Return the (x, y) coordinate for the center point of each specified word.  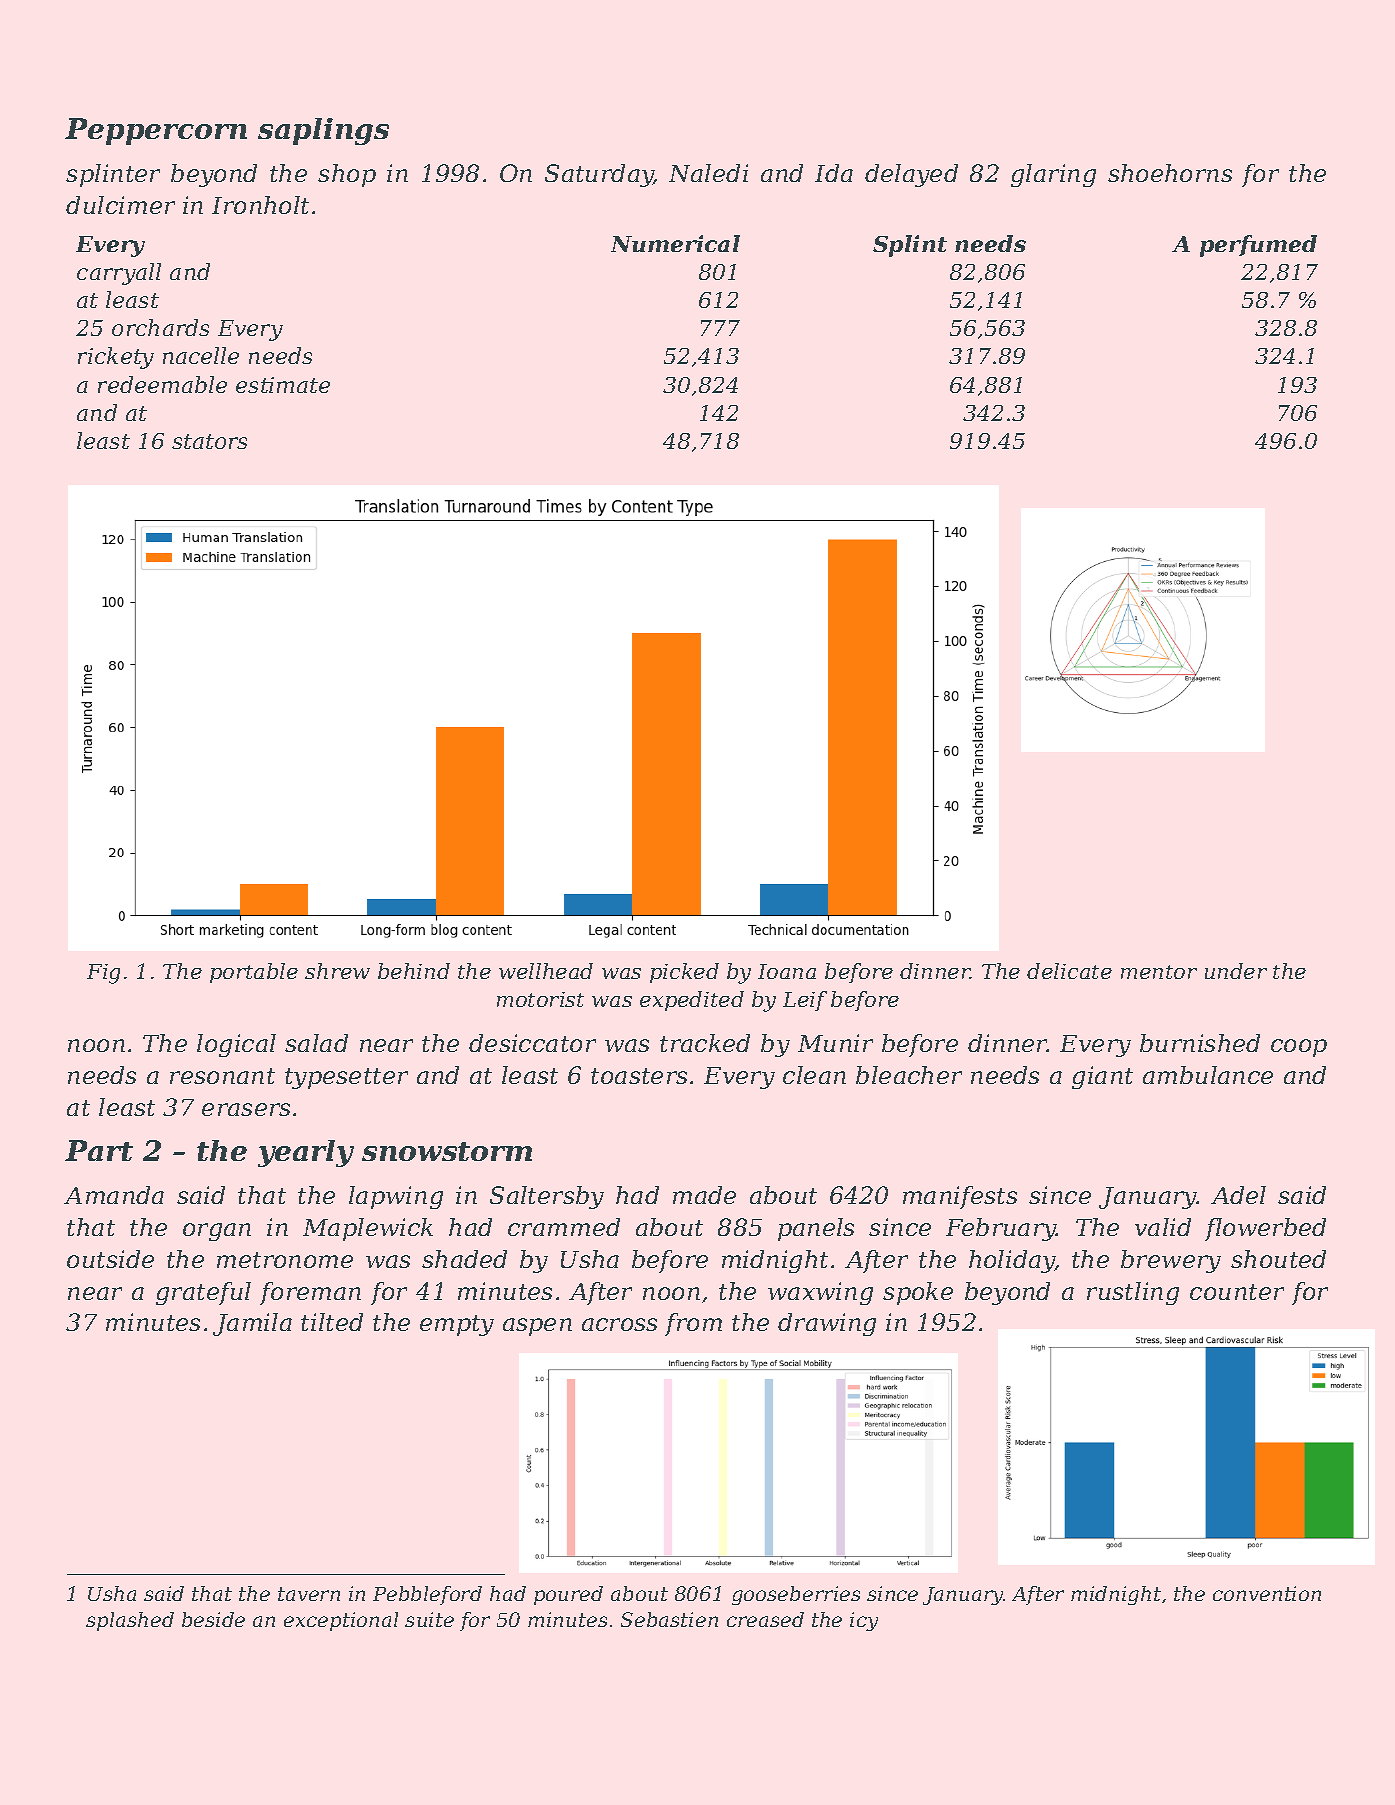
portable (254, 973)
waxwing (820, 1293)
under (1236, 971)
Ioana (787, 971)
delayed (911, 175)
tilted (332, 1322)
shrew (337, 971)
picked (684, 973)
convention (1267, 1593)
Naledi (708, 173)
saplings (323, 131)
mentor (1159, 972)
